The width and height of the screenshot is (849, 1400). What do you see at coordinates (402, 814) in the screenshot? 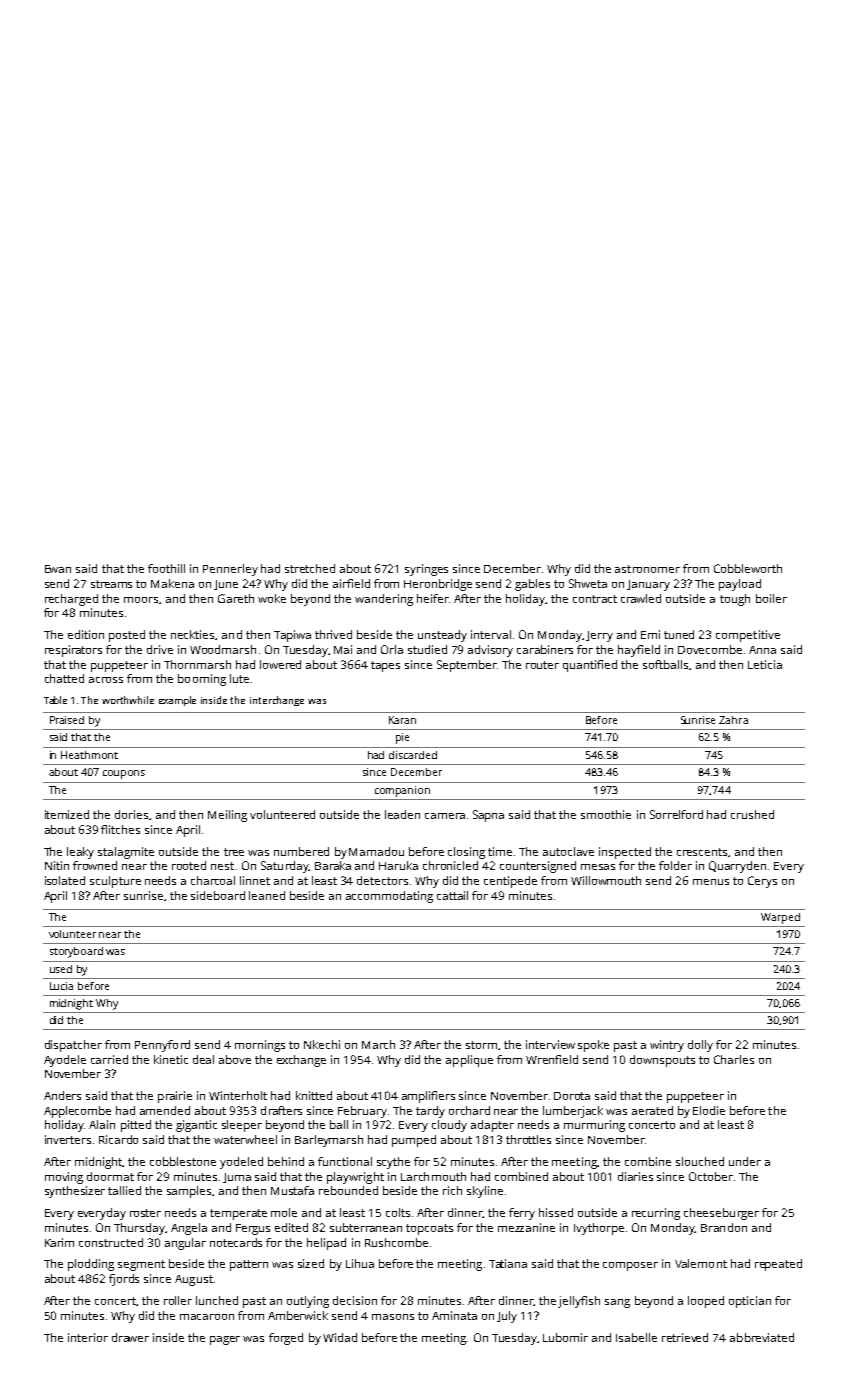
I see `leaden` at bounding box center [402, 814].
